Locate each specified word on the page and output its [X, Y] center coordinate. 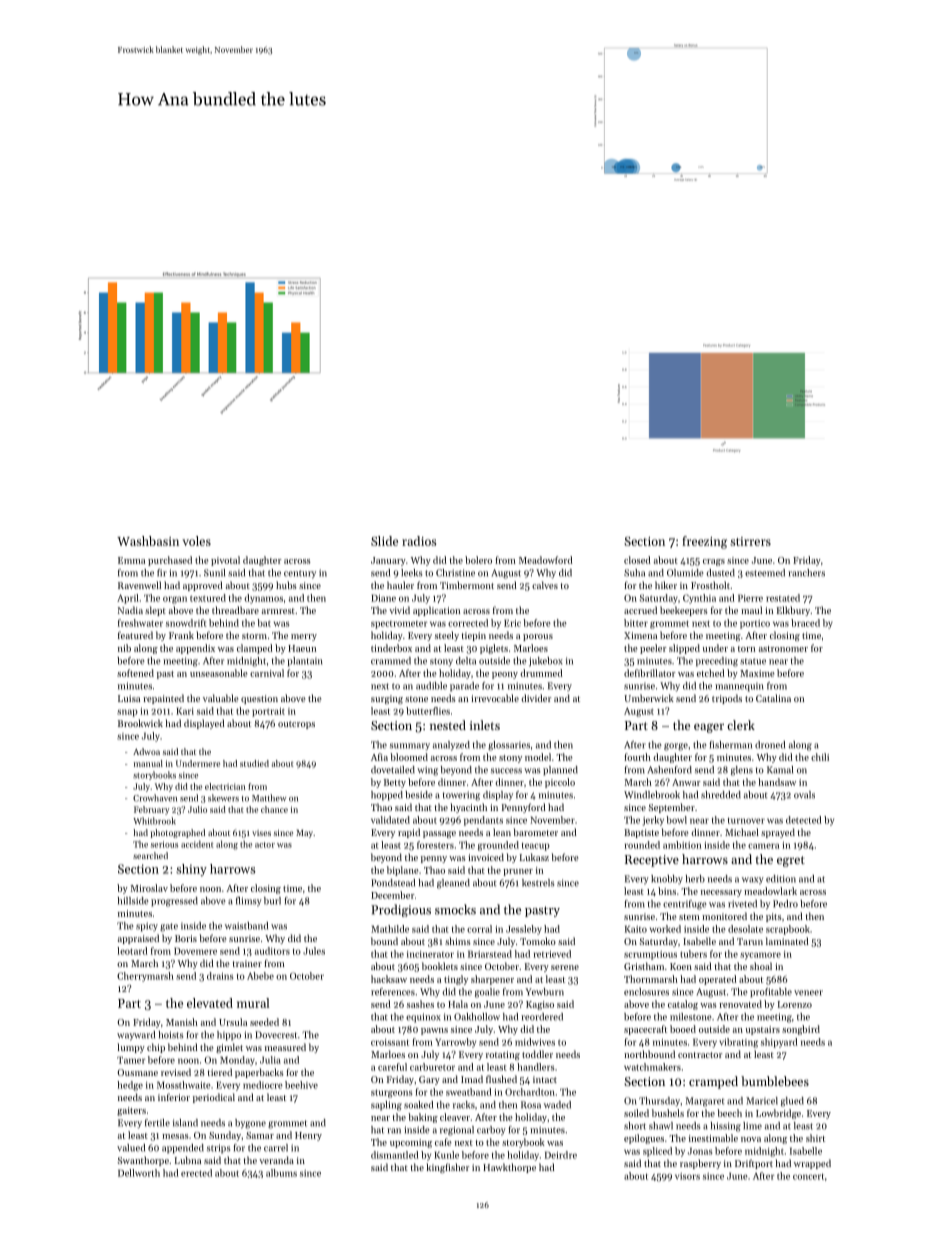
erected [196, 1173]
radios [419, 541]
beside [419, 795]
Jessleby [524, 930]
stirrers [750, 541]
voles [196, 541]
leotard [132, 951]
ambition [682, 845]
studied [254, 763]
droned [770, 745]
